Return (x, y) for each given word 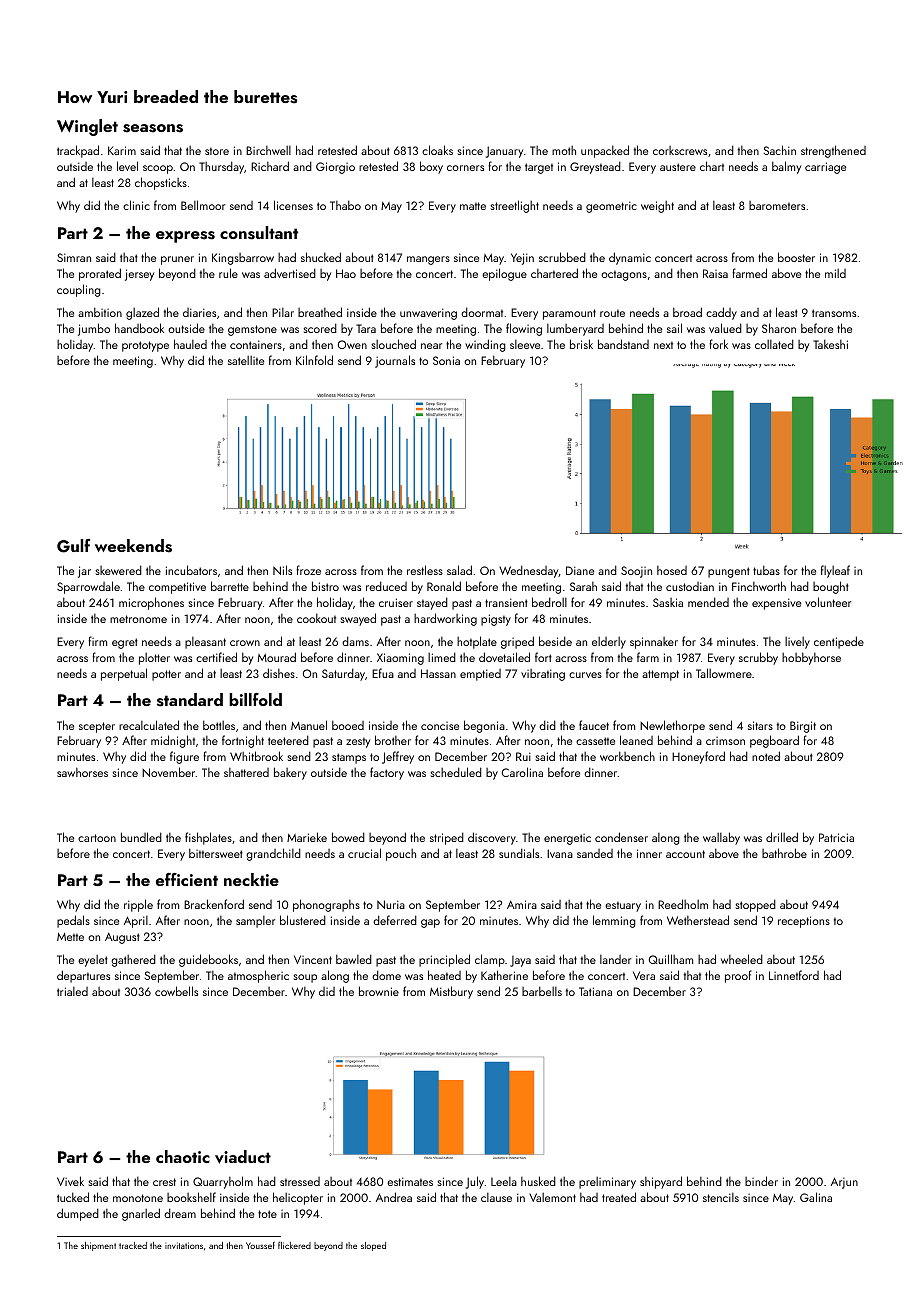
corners (465, 168)
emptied (480, 675)
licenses (293, 205)
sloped (373, 1246)
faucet (594, 725)
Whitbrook (256, 756)
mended (708, 602)
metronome (138, 619)
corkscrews (680, 150)
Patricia (836, 837)
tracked (133, 1245)
